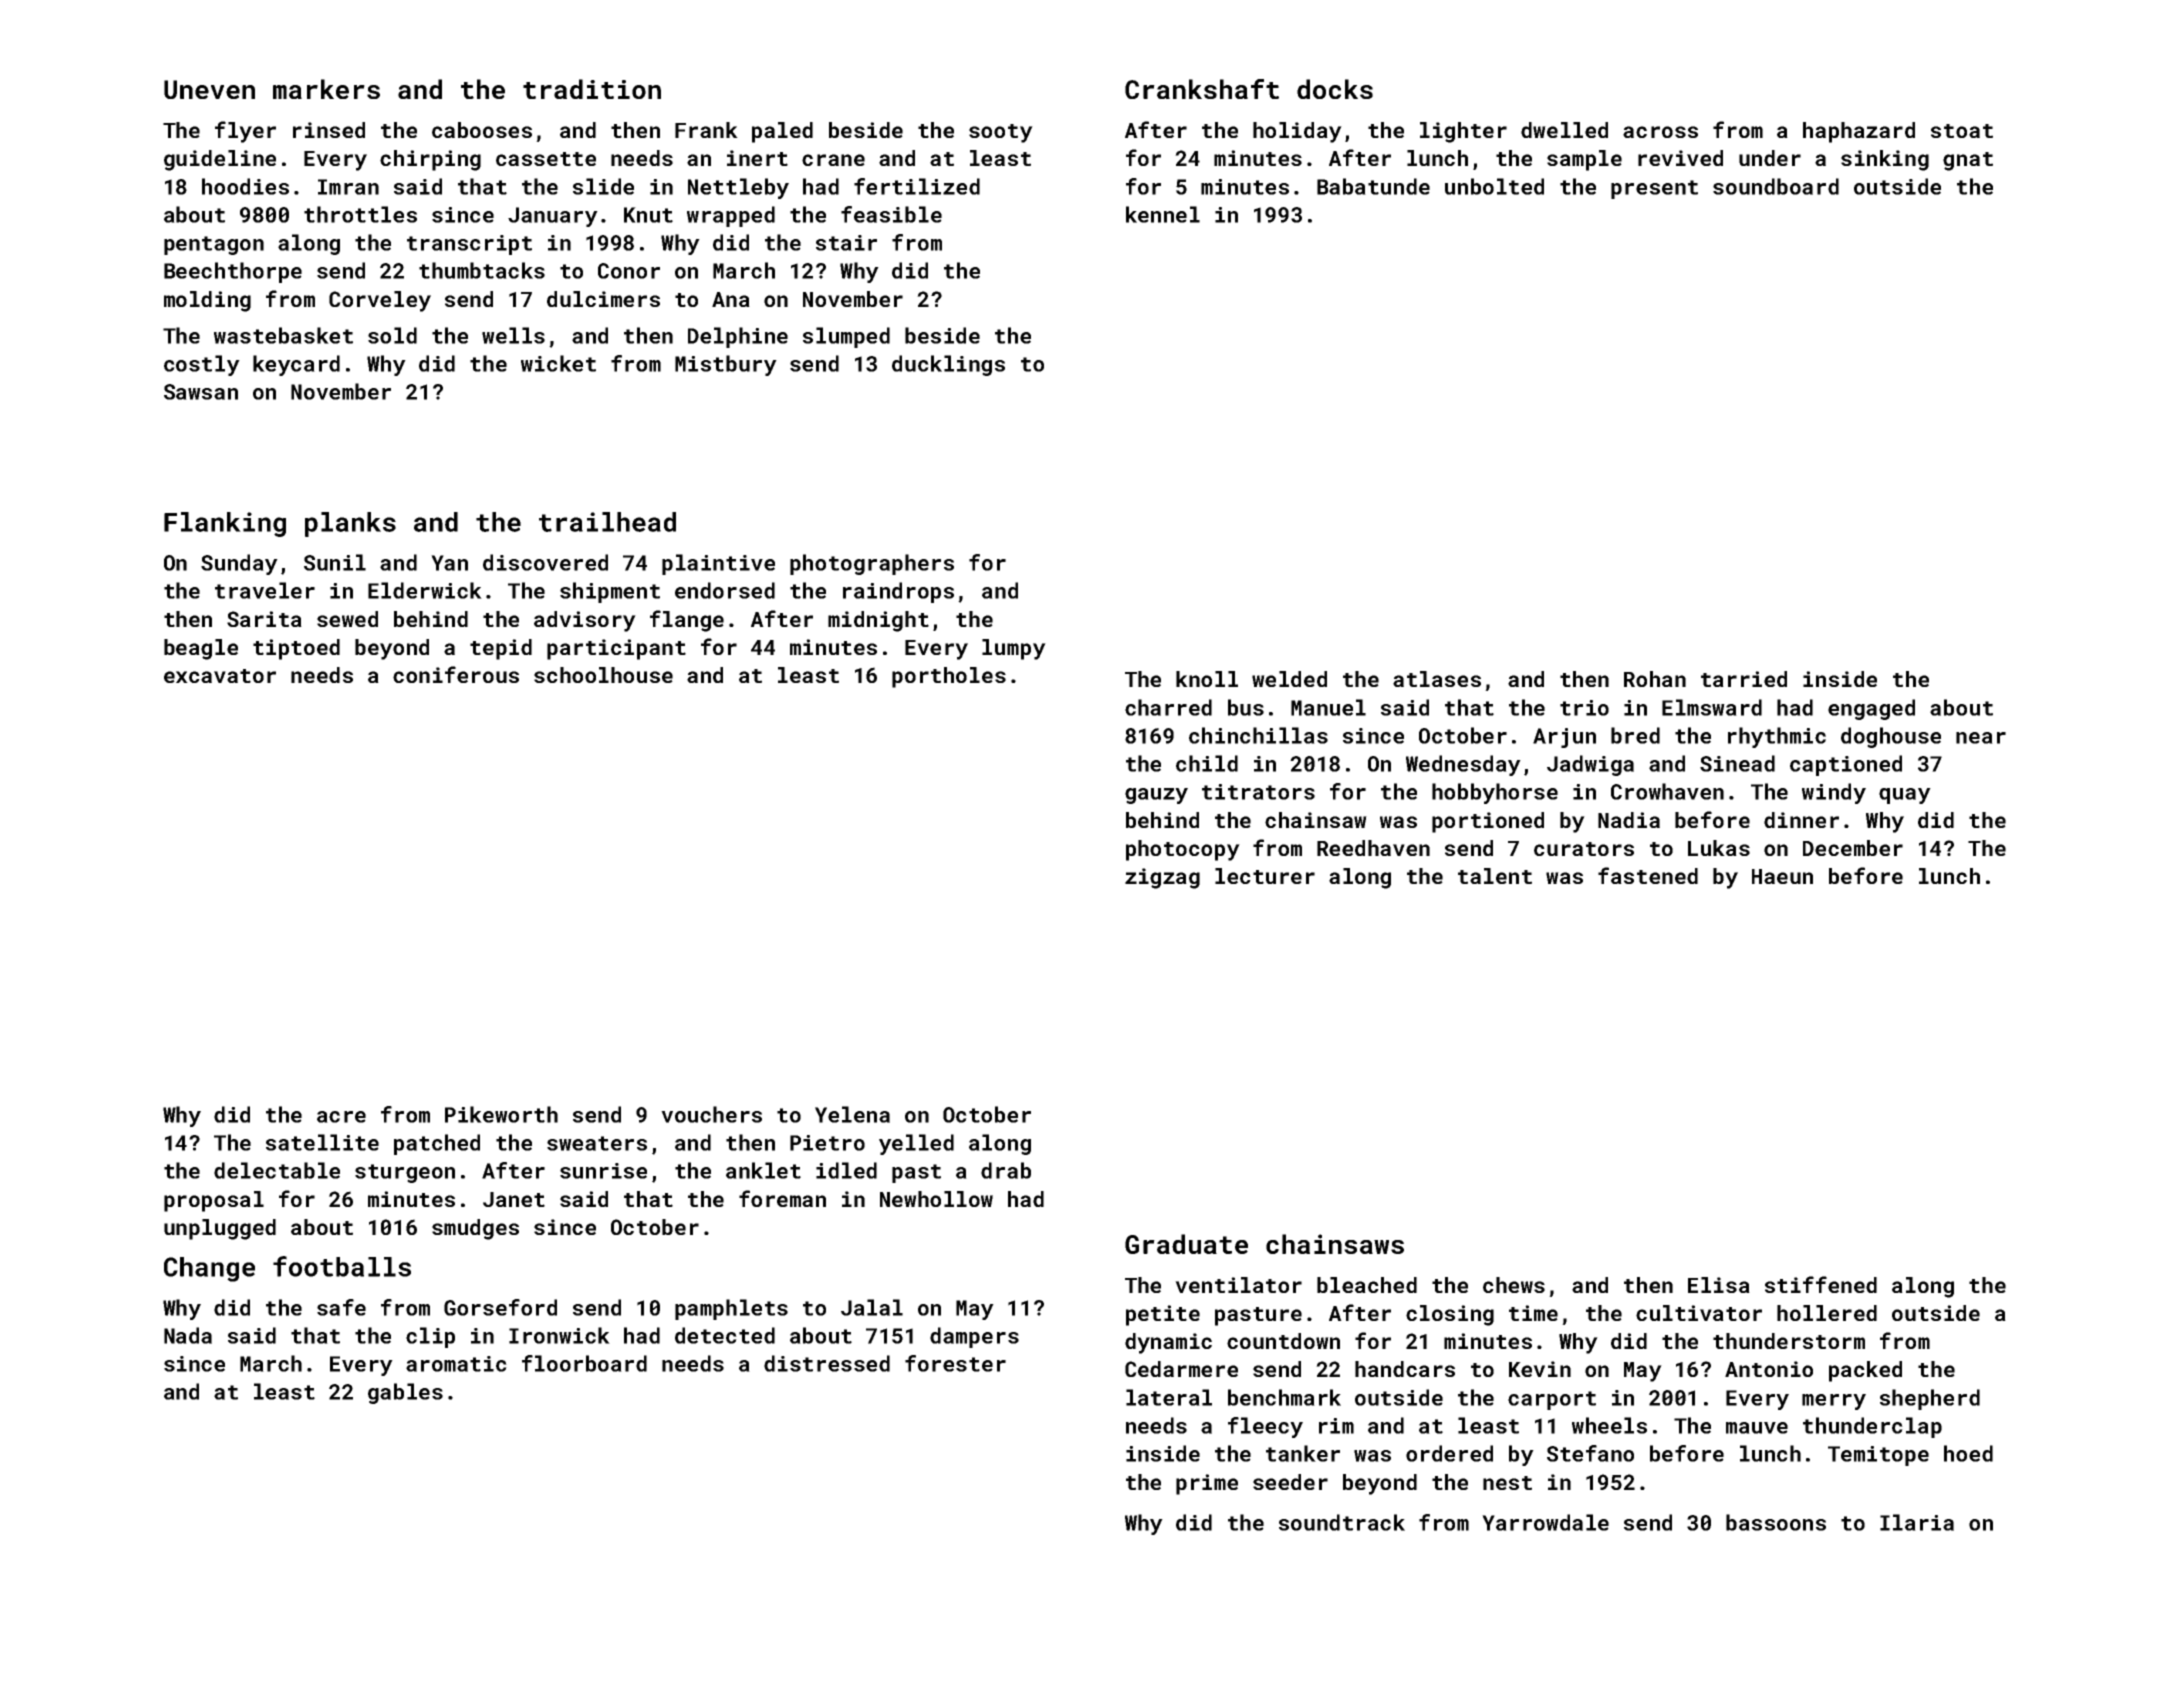 This document has height=1683, width=2178. Describe the element at coordinates (1328, 707) in the document. I see `Manuel` at that location.
